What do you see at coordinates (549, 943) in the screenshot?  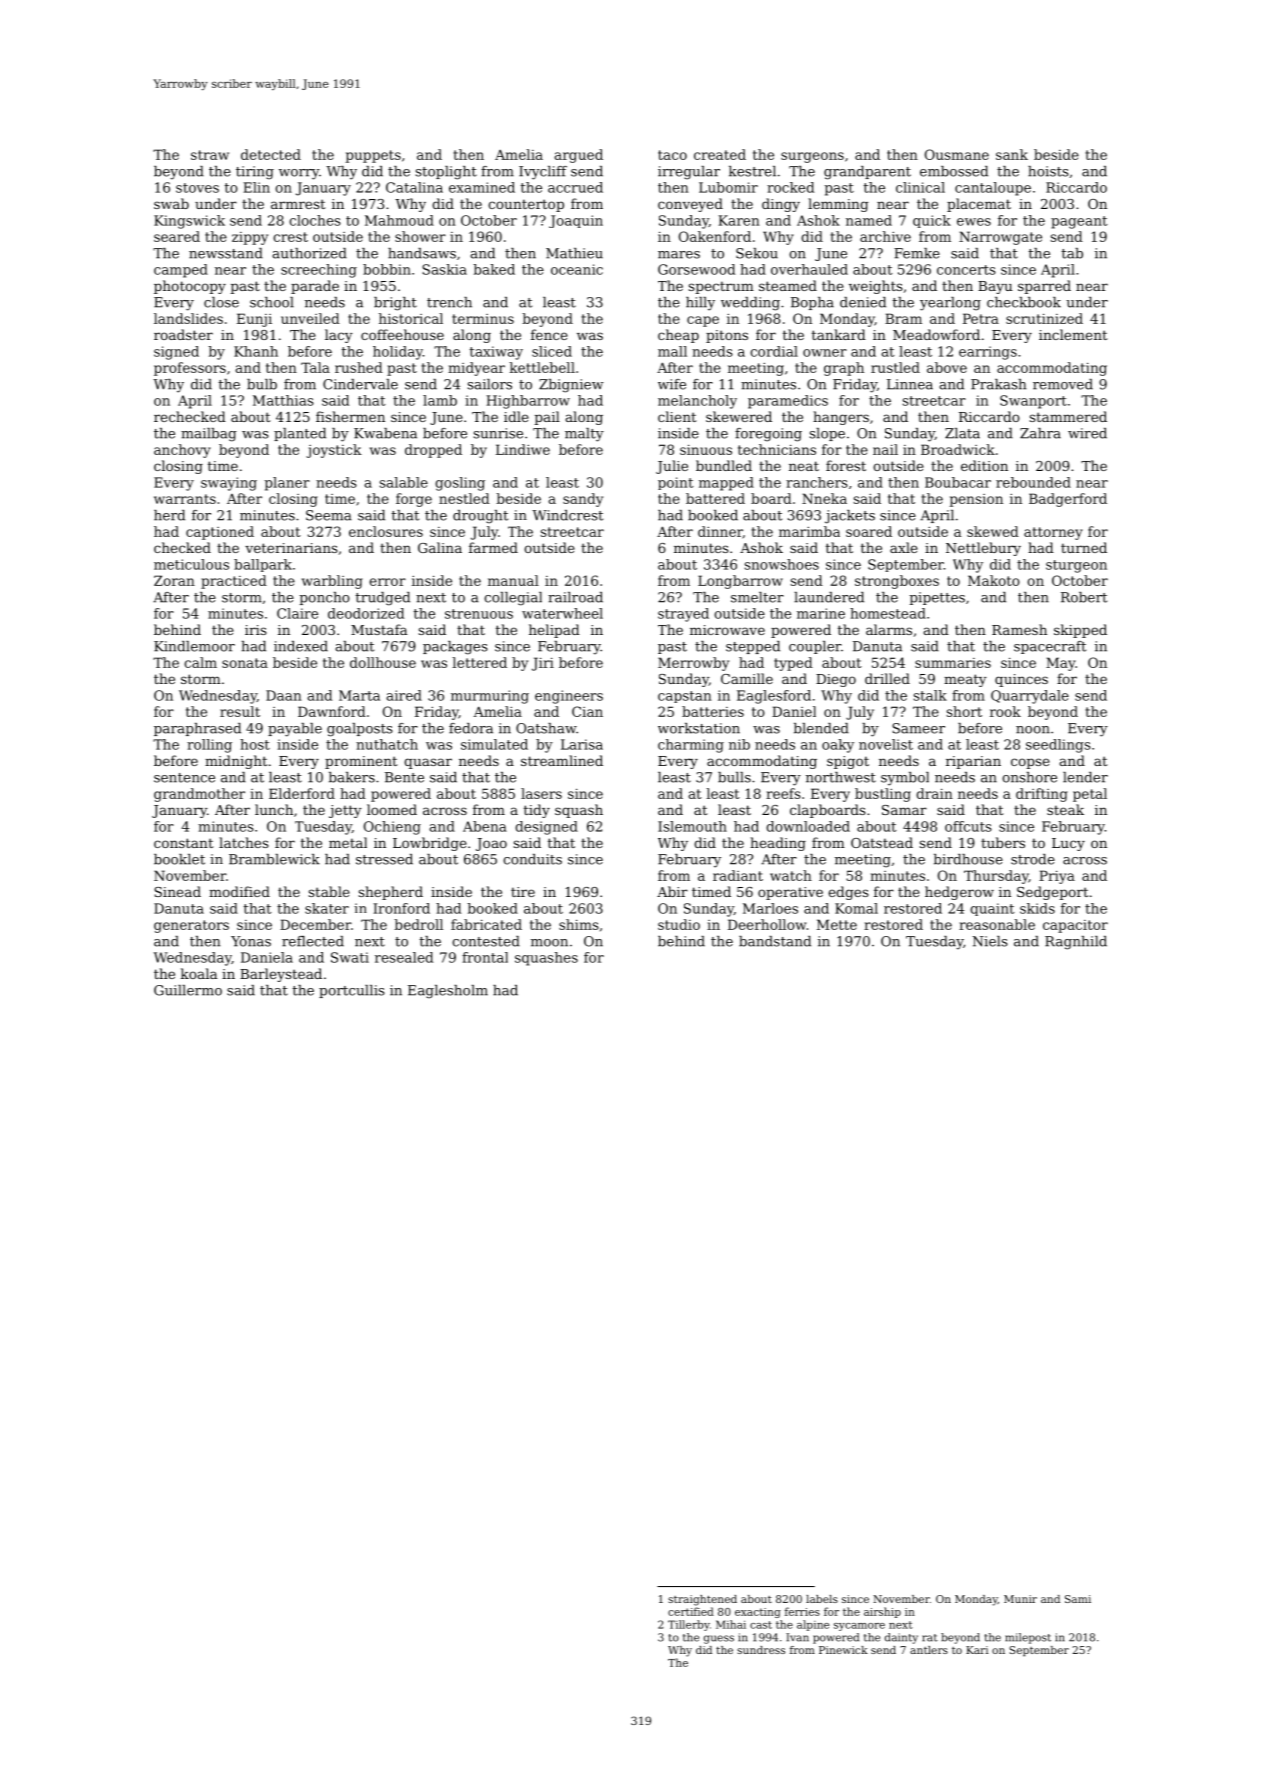 I see `moon` at bounding box center [549, 943].
